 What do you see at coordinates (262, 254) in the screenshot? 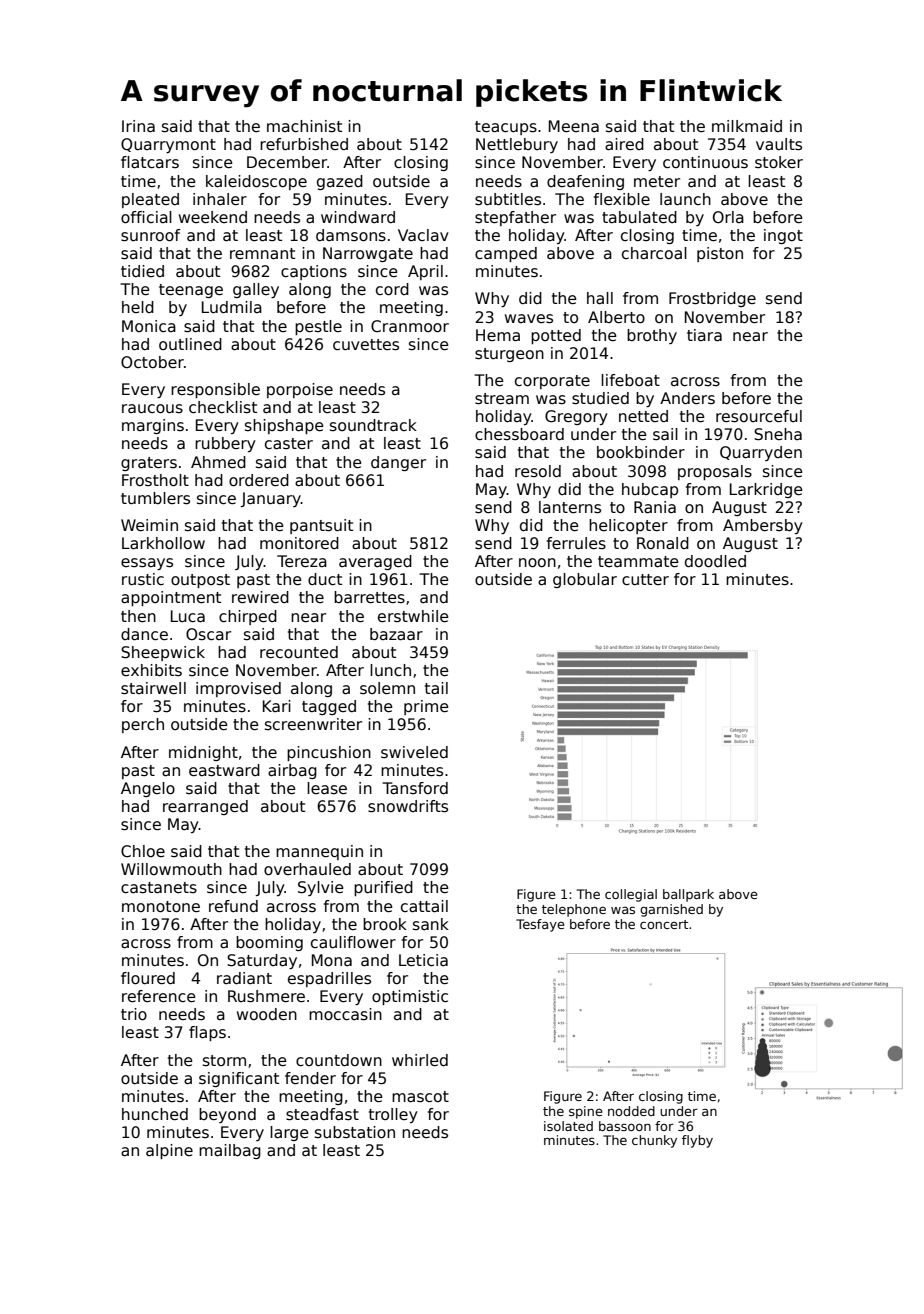
I see `remnant` at bounding box center [262, 254].
